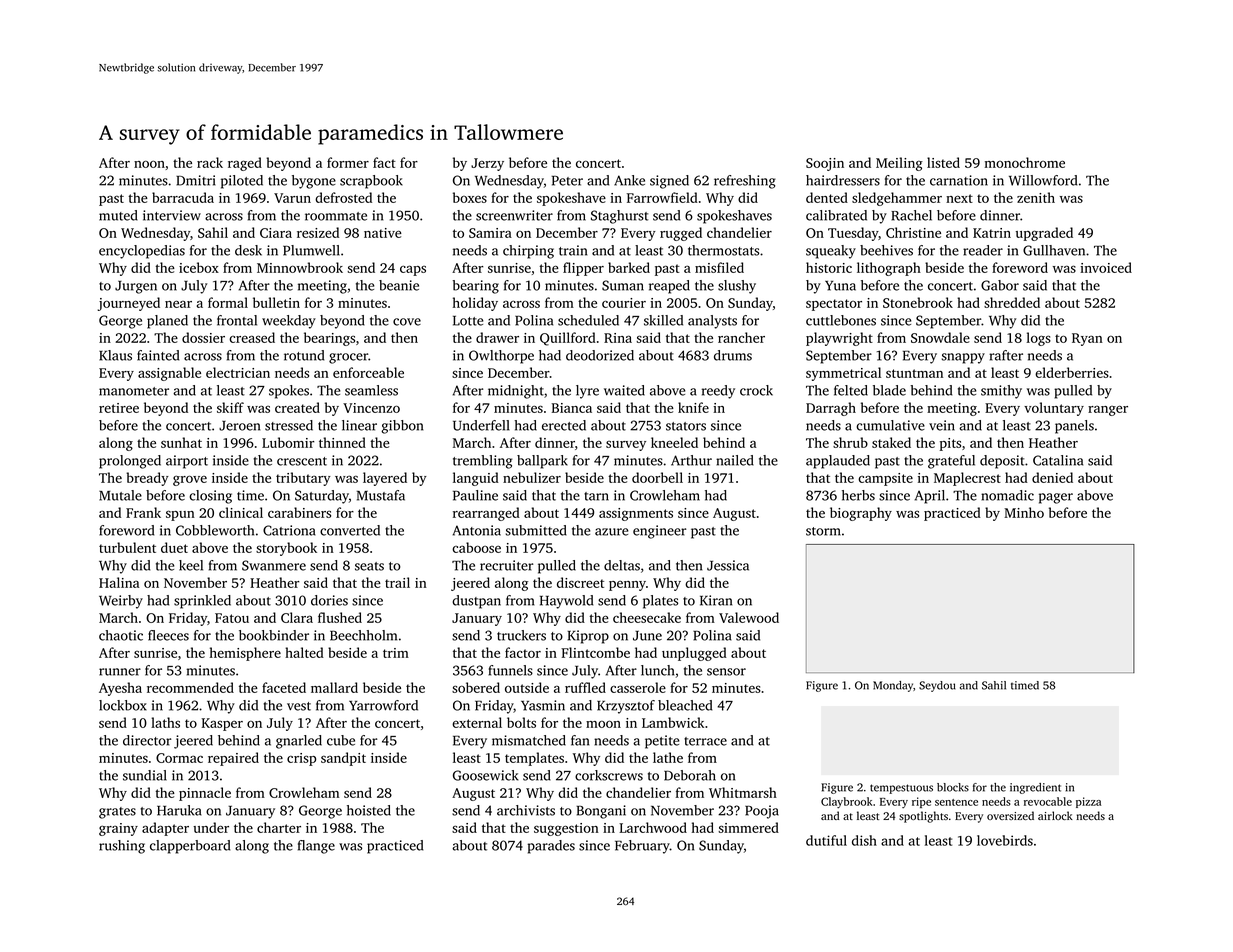  What do you see at coordinates (693, 407) in the screenshot?
I see `knife` at bounding box center [693, 407].
